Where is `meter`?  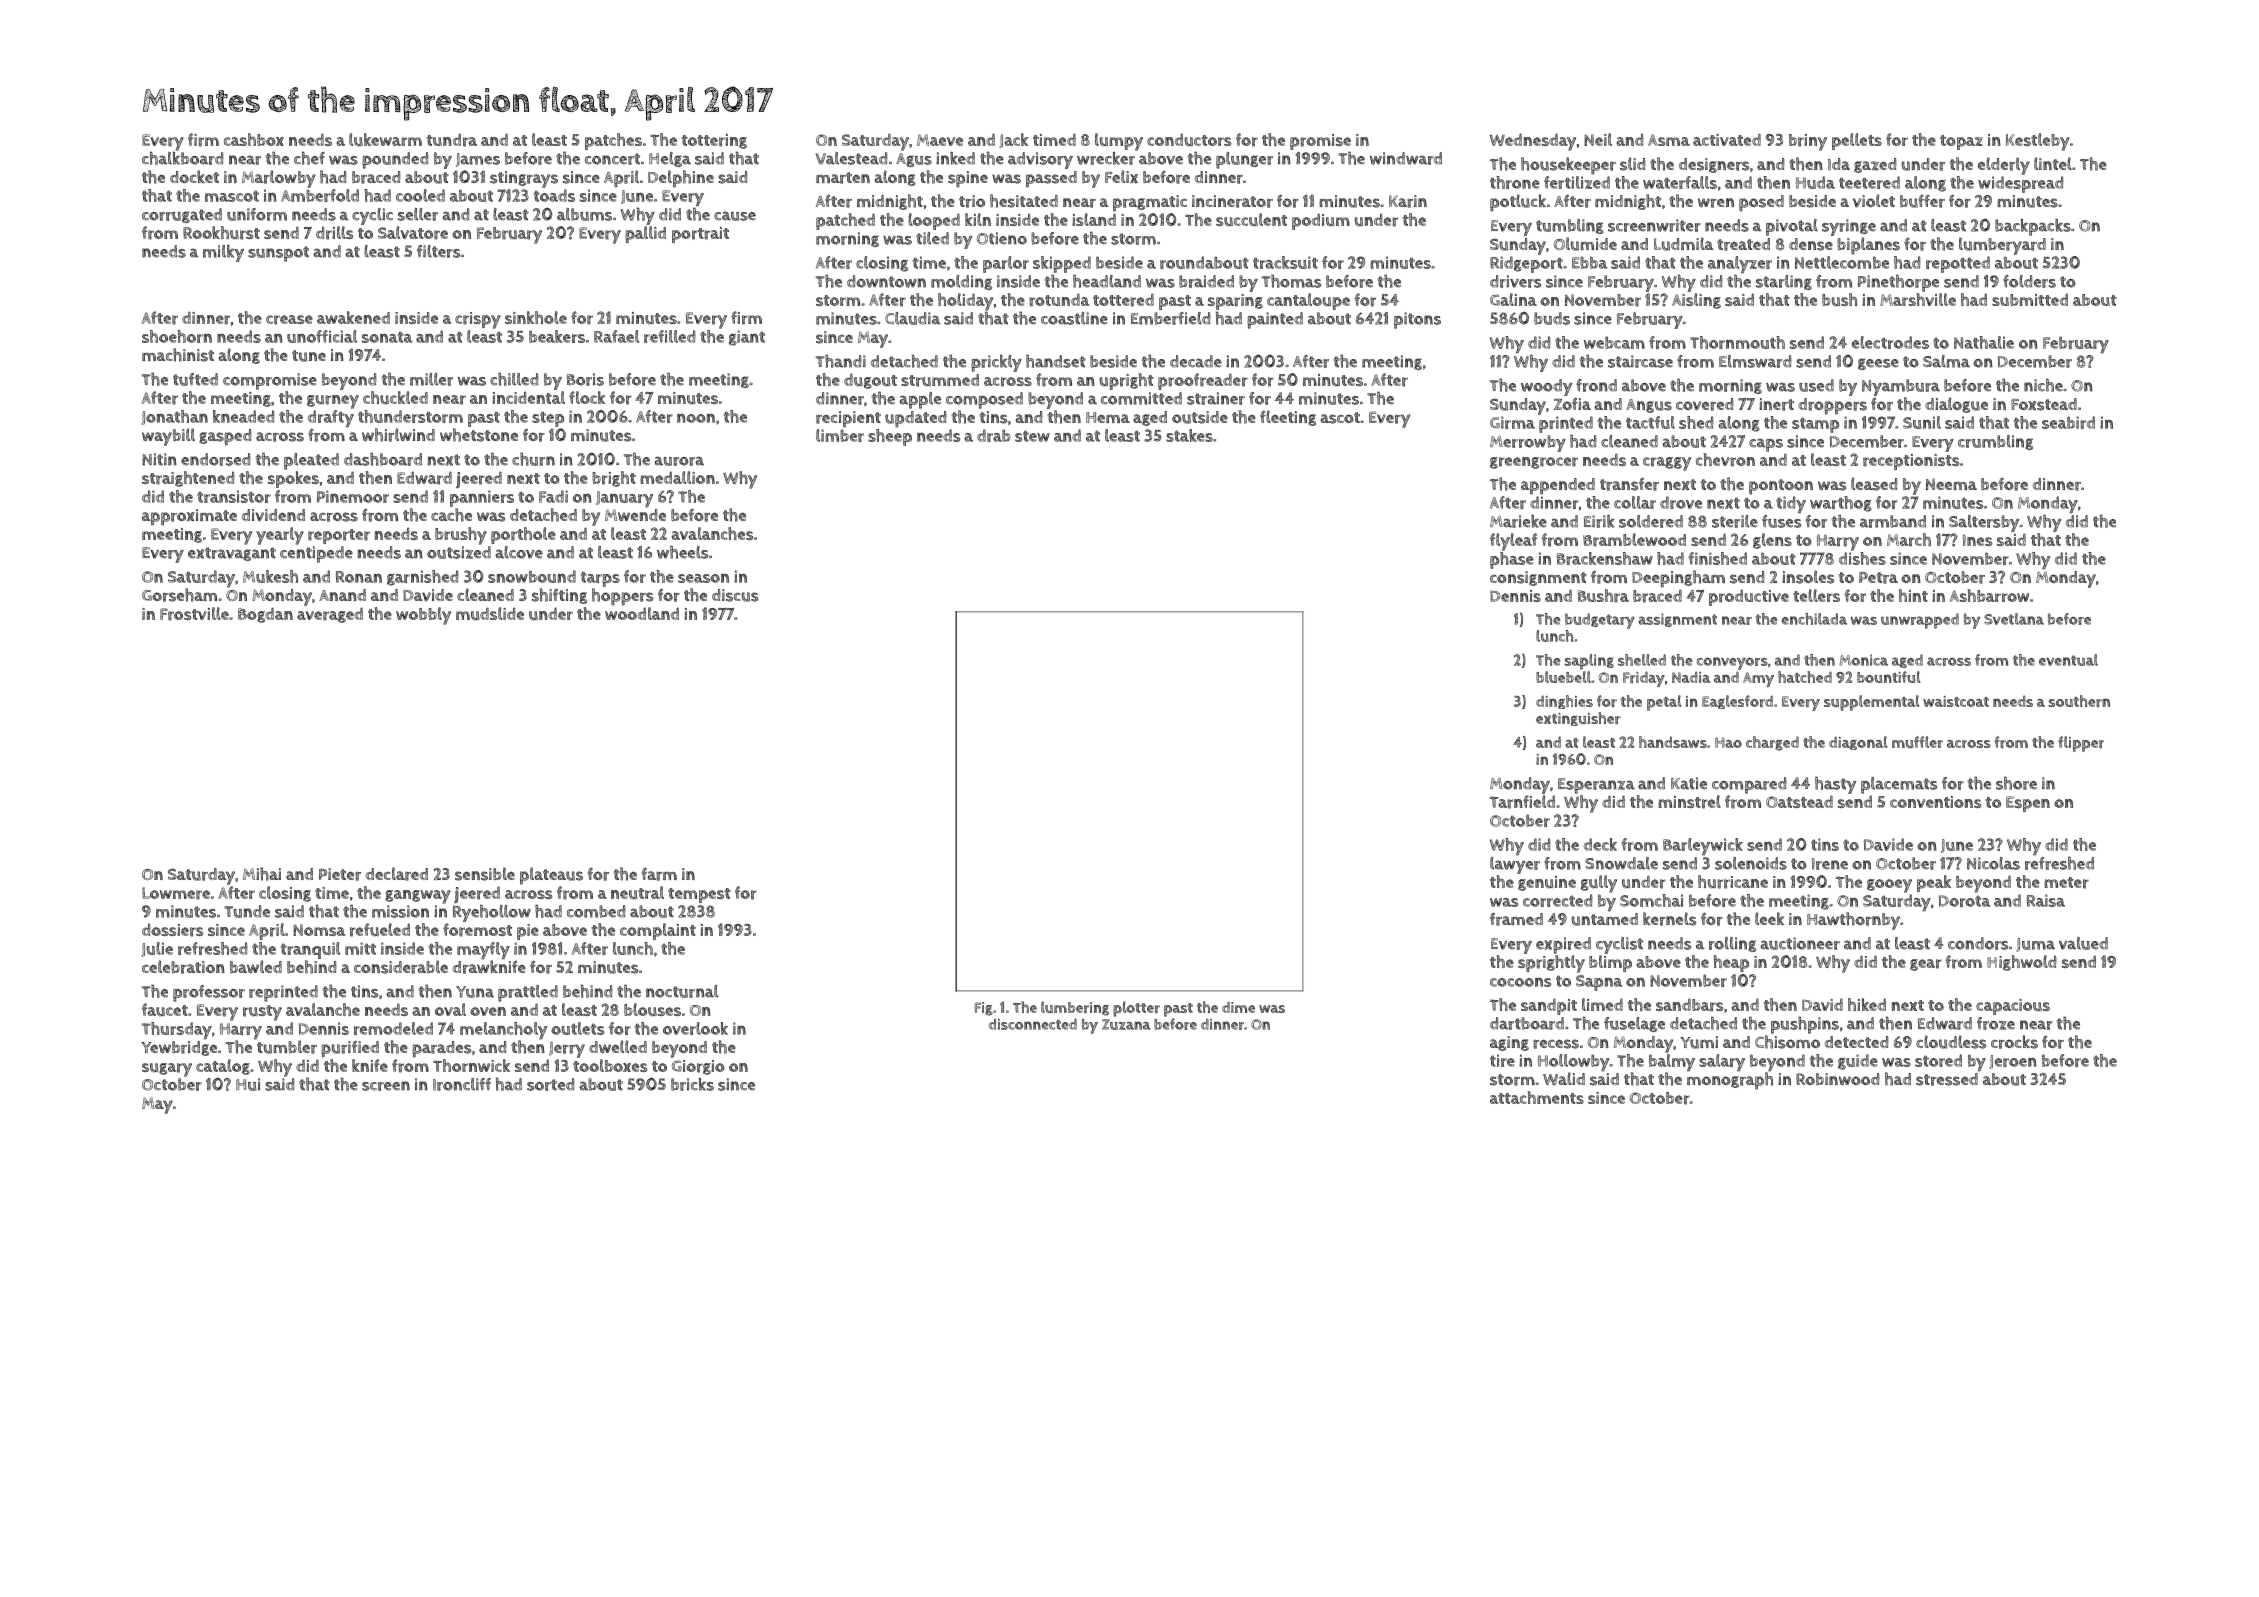 meter is located at coordinates (2066, 883).
